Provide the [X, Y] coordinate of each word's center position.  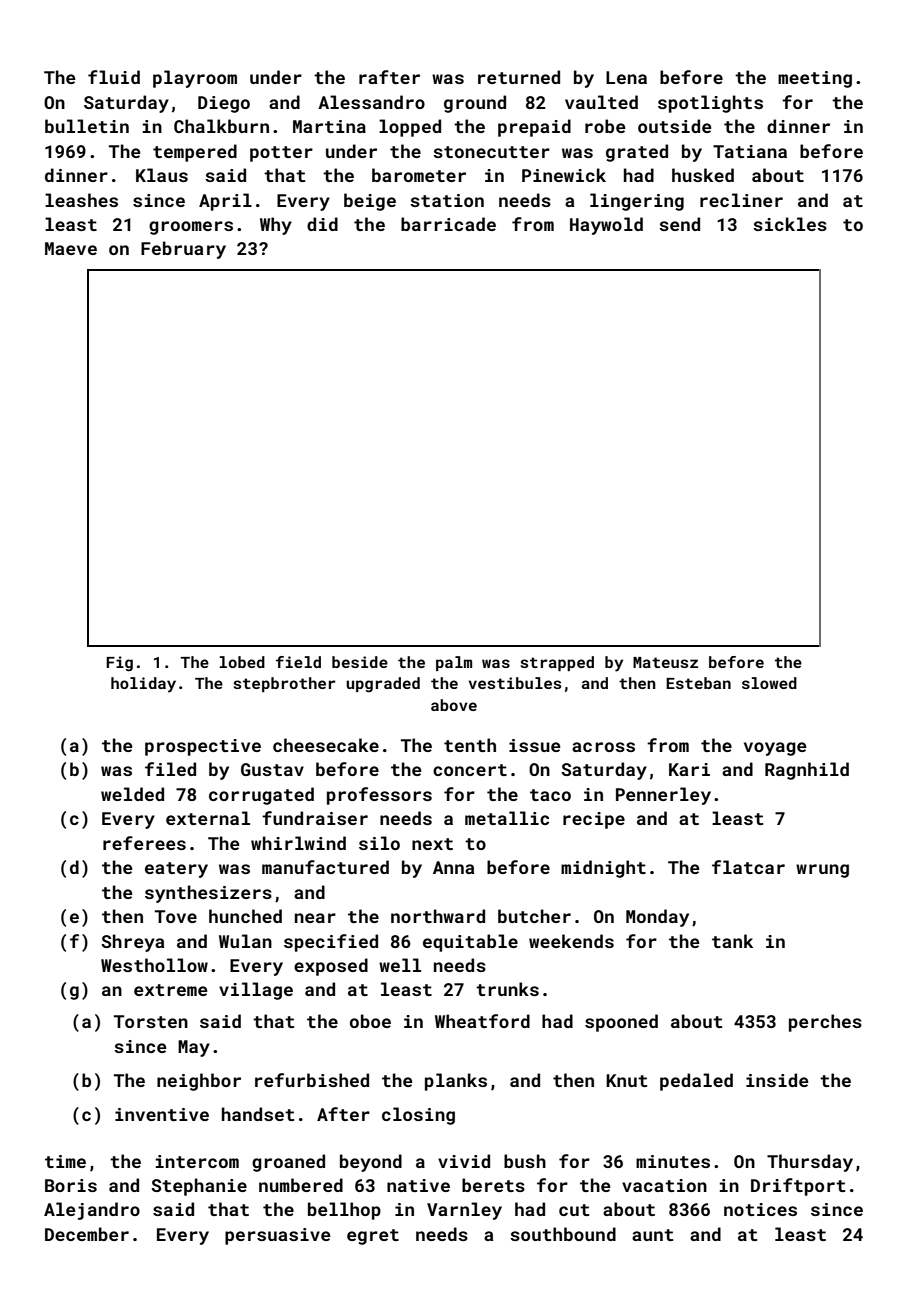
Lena [626, 77]
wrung [822, 871]
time [65, 1161]
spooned [621, 1023]
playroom [195, 79]
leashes [81, 200]
